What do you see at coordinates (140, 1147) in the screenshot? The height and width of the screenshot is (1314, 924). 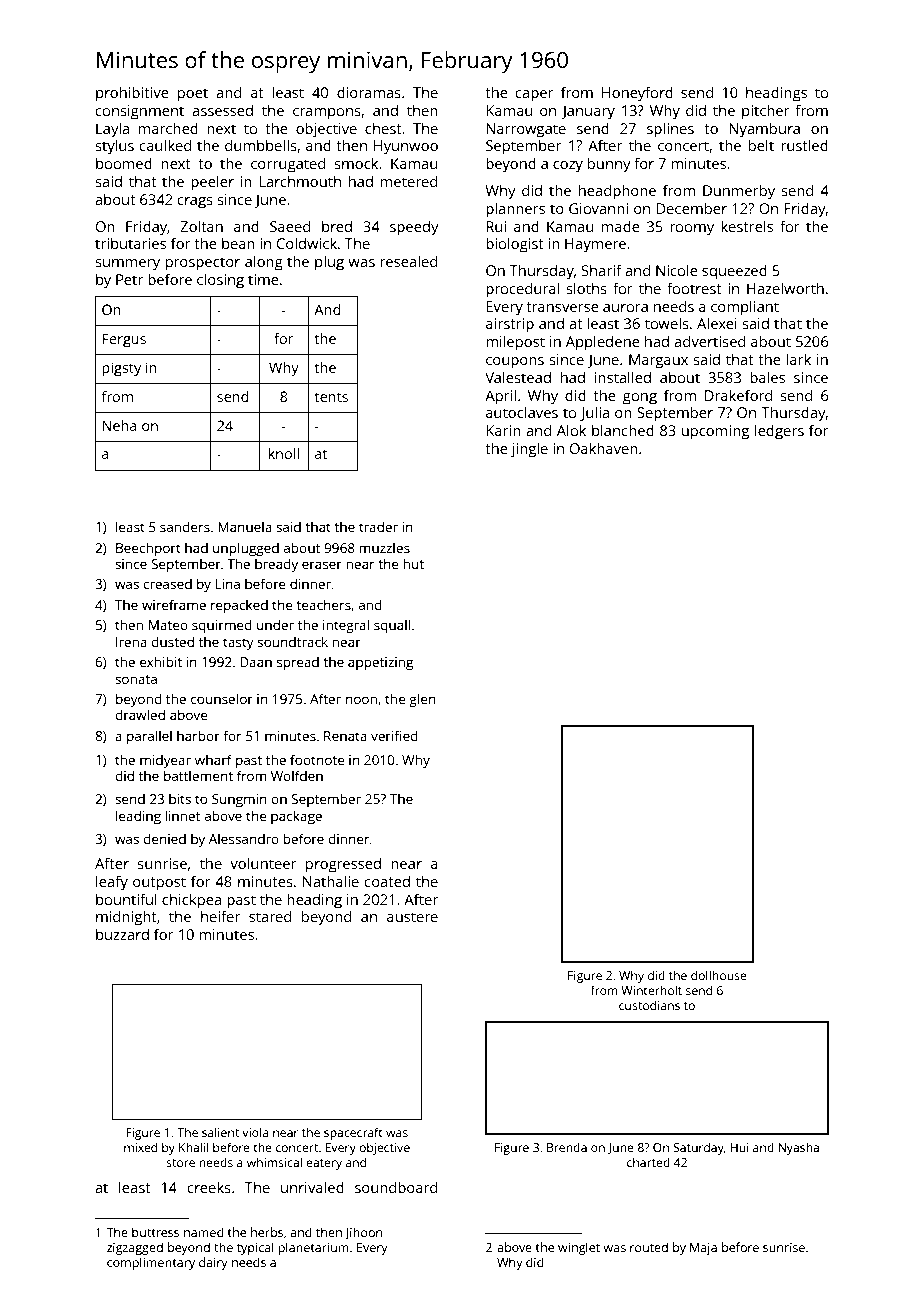 I see `mixed` at bounding box center [140, 1147].
